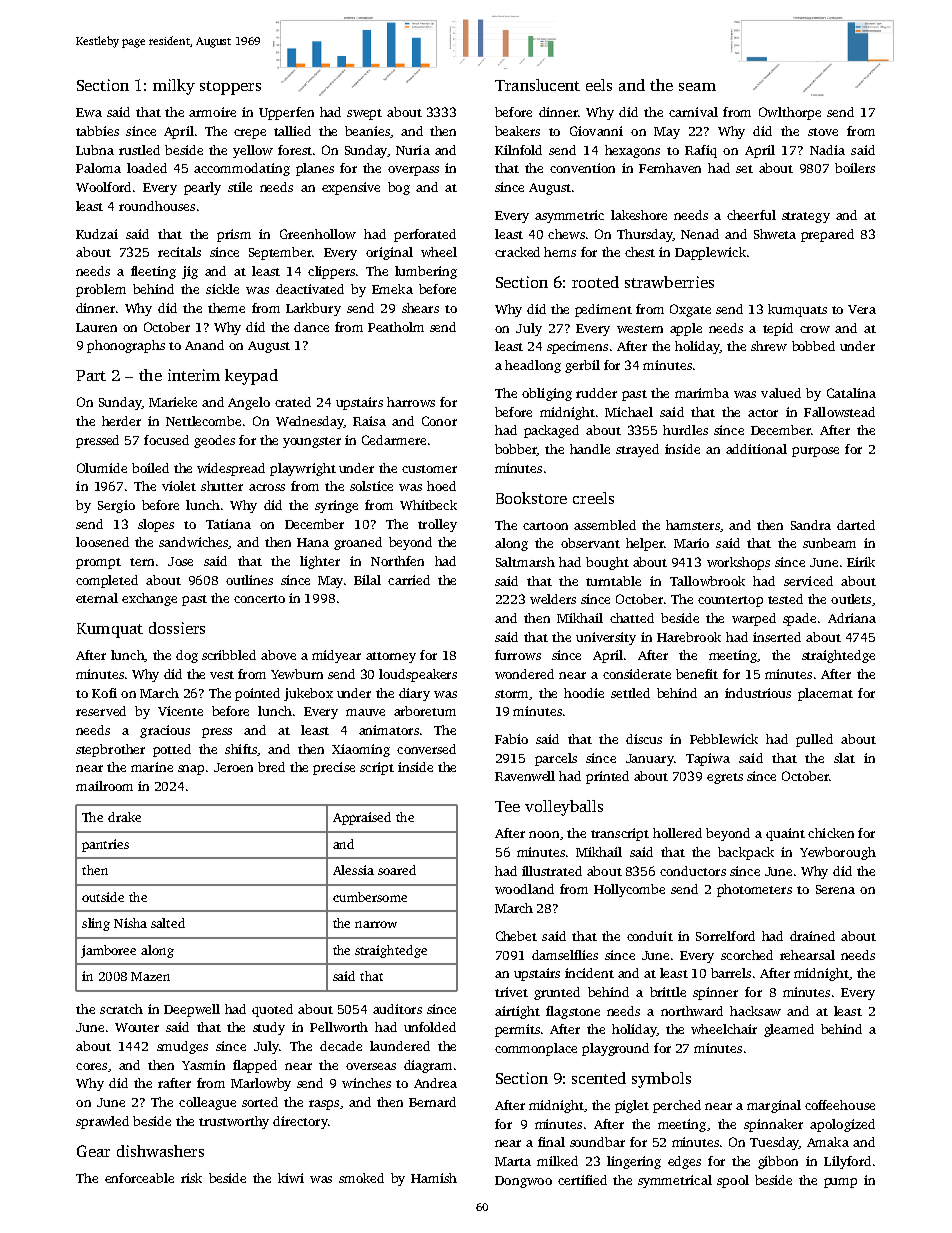 This screenshot has width=952, height=1233. Describe the element at coordinates (358, 543) in the screenshot. I see `groaned` at that location.
